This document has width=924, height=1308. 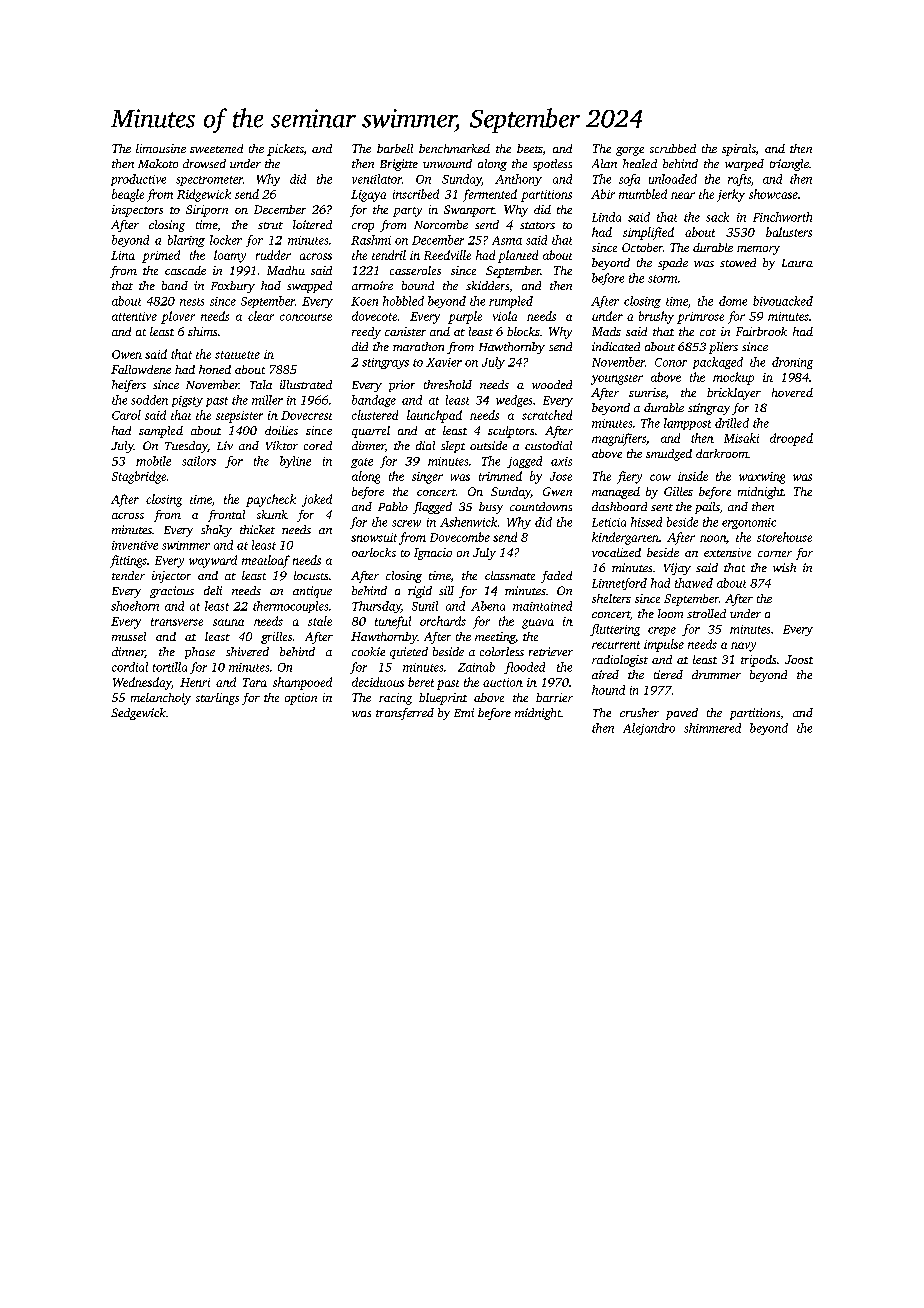 What do you see at coordinates (739, 150) in the document?
I see `spirals` at bounding box center [739, 150].
